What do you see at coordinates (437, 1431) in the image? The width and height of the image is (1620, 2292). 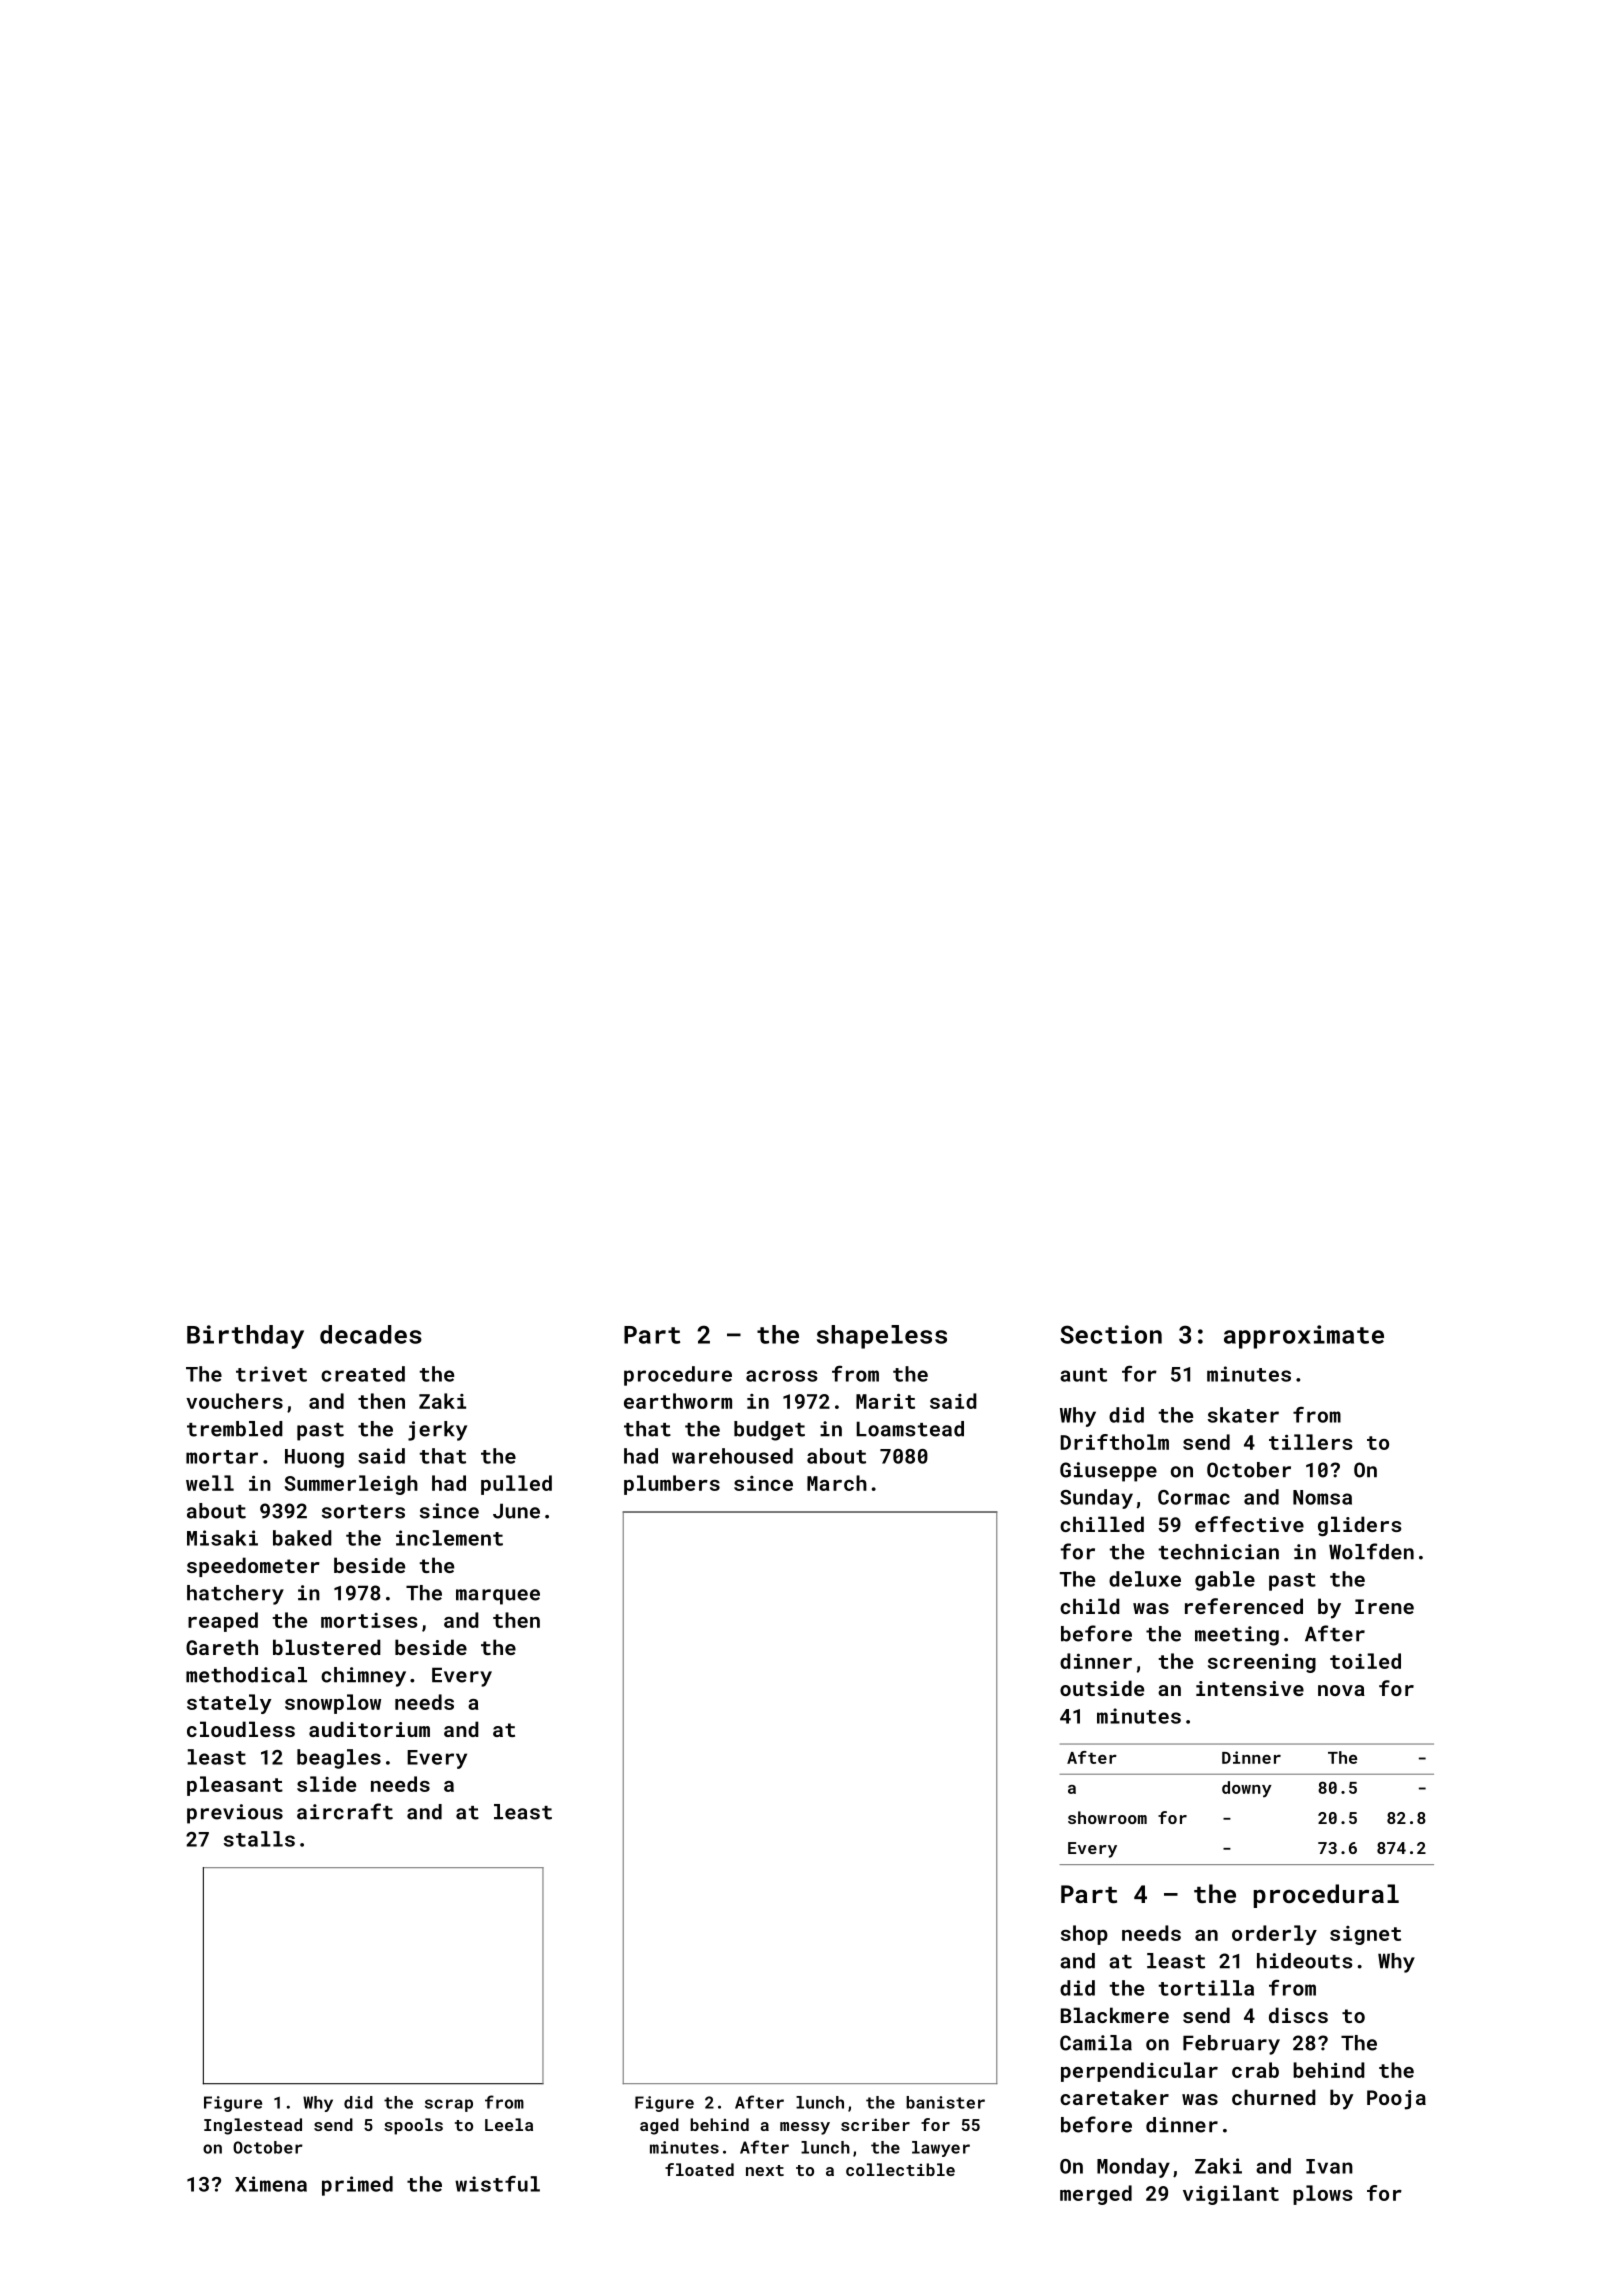 I see `jerky` at bounding box center [437, 1431].
